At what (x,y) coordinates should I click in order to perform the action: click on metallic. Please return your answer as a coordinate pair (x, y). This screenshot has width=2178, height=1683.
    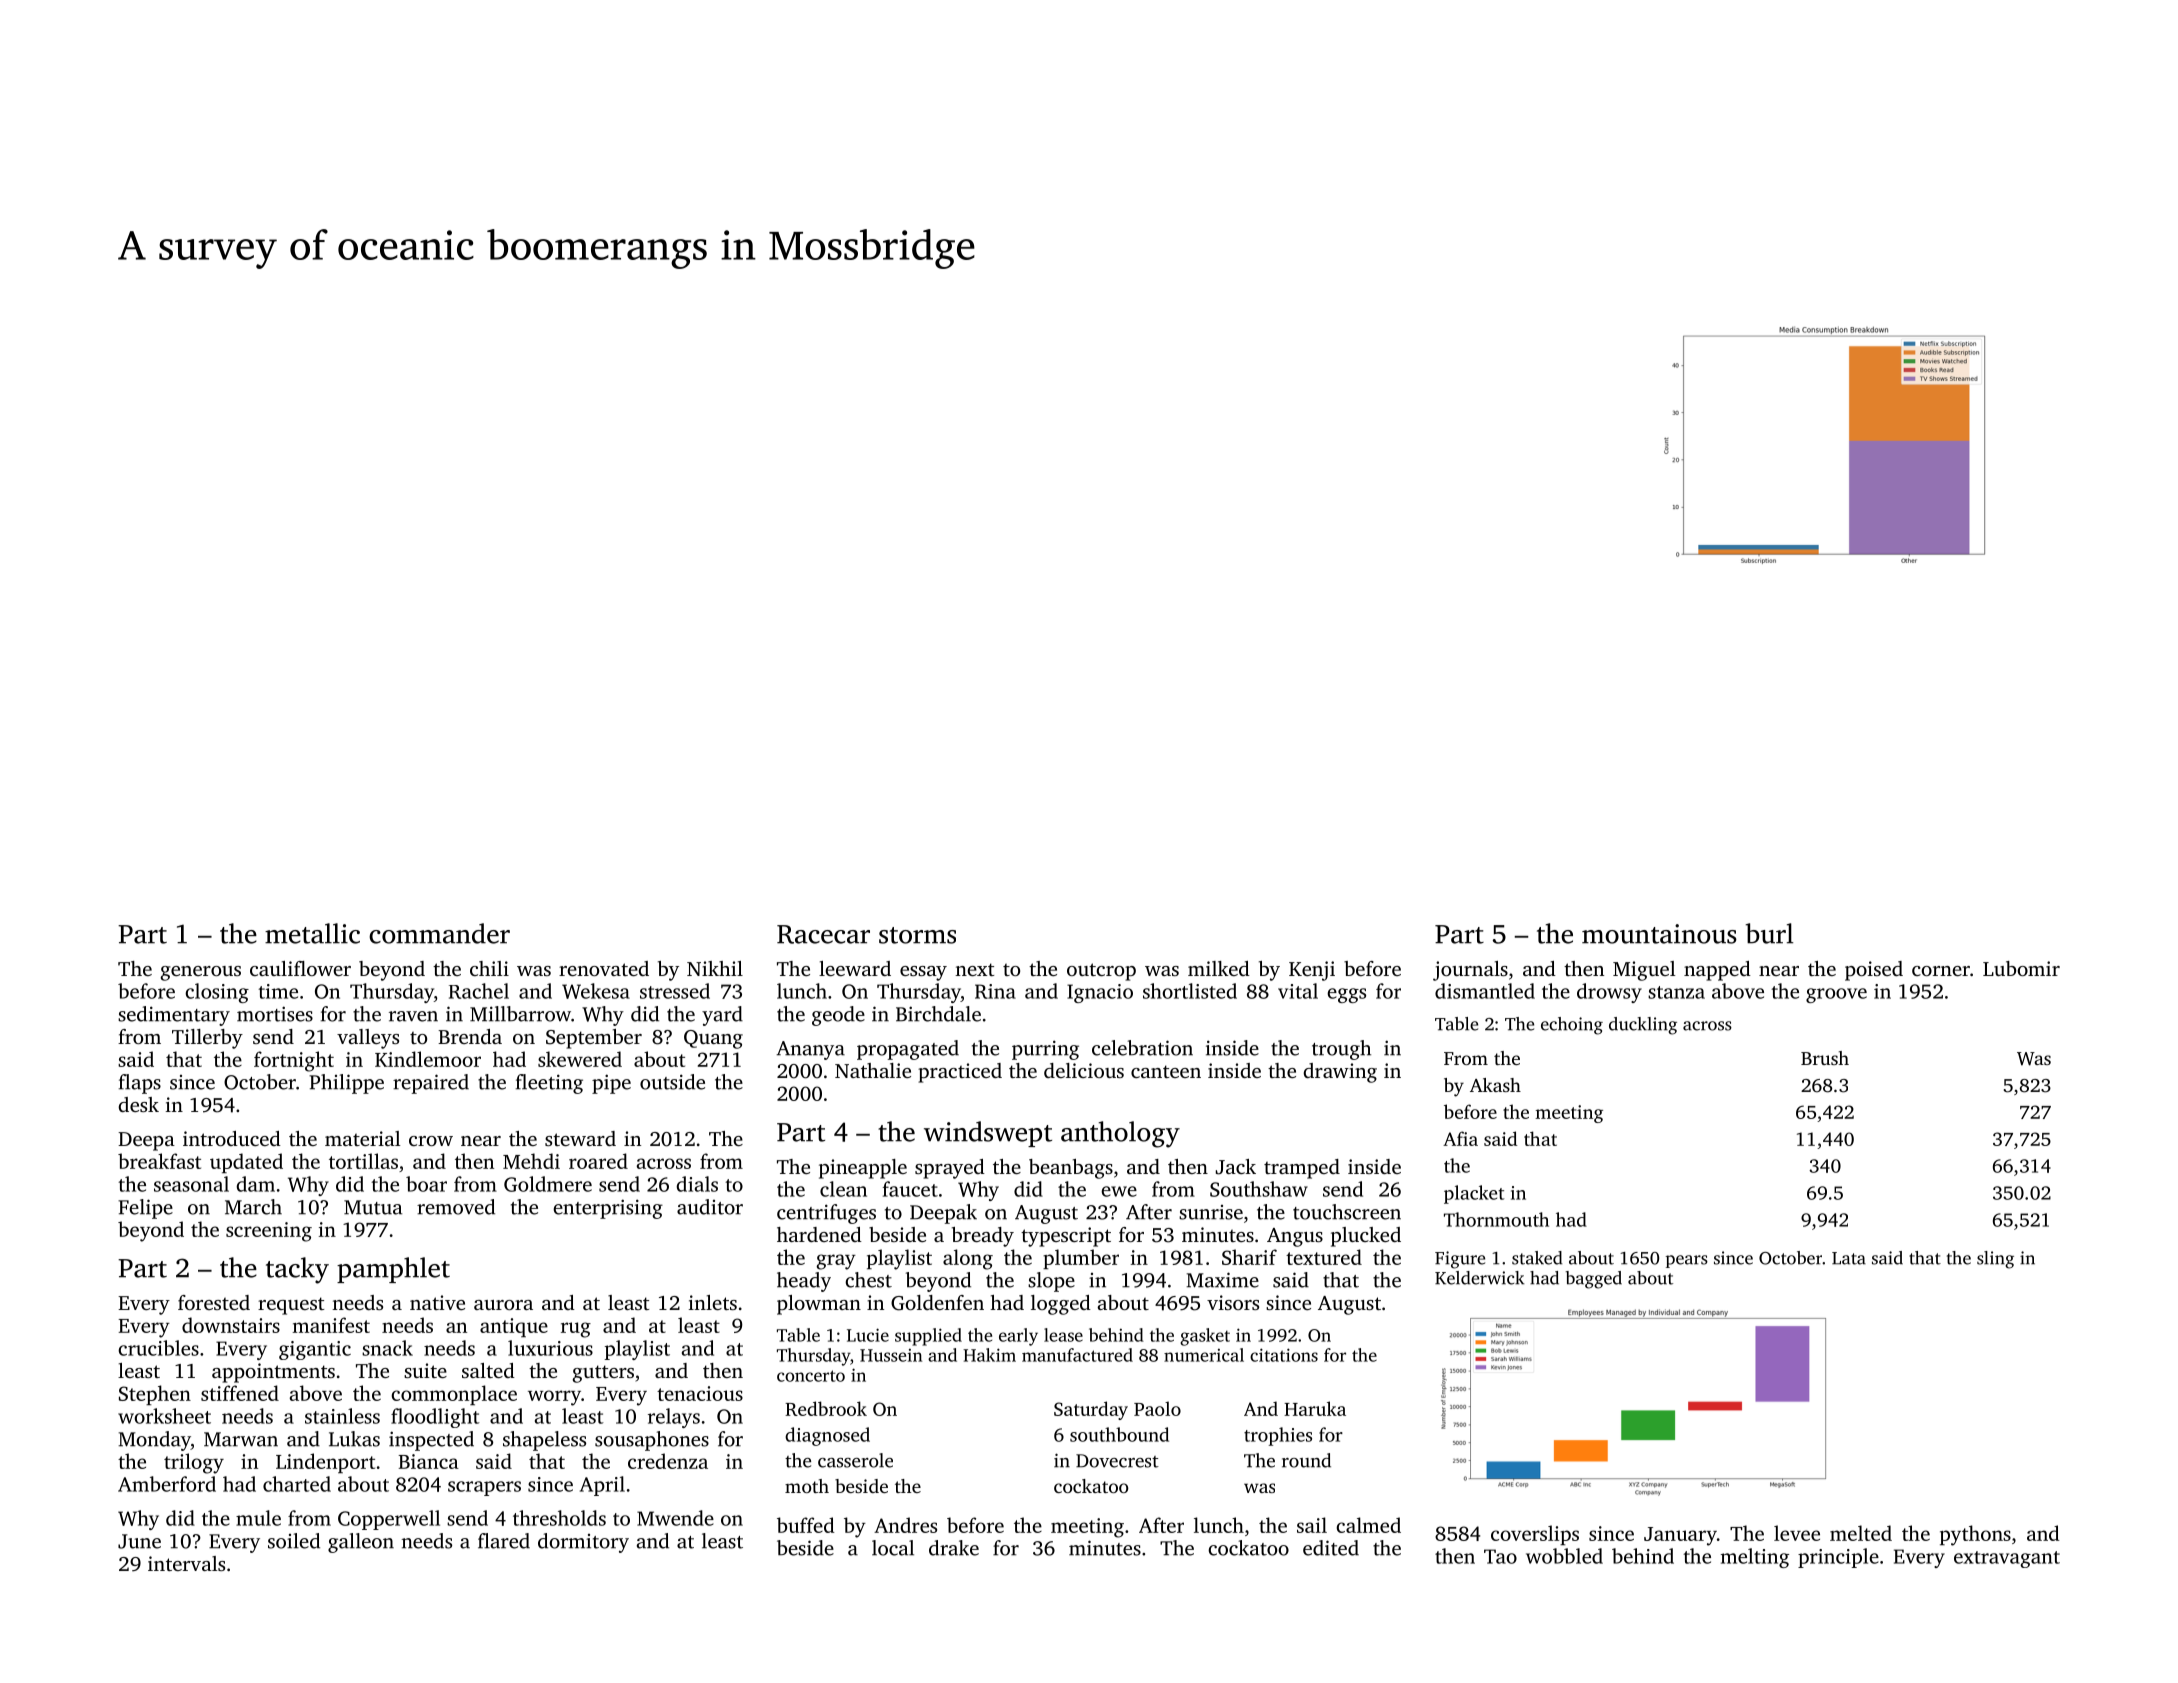
    Looking at the image, I should click on (312, 933).
